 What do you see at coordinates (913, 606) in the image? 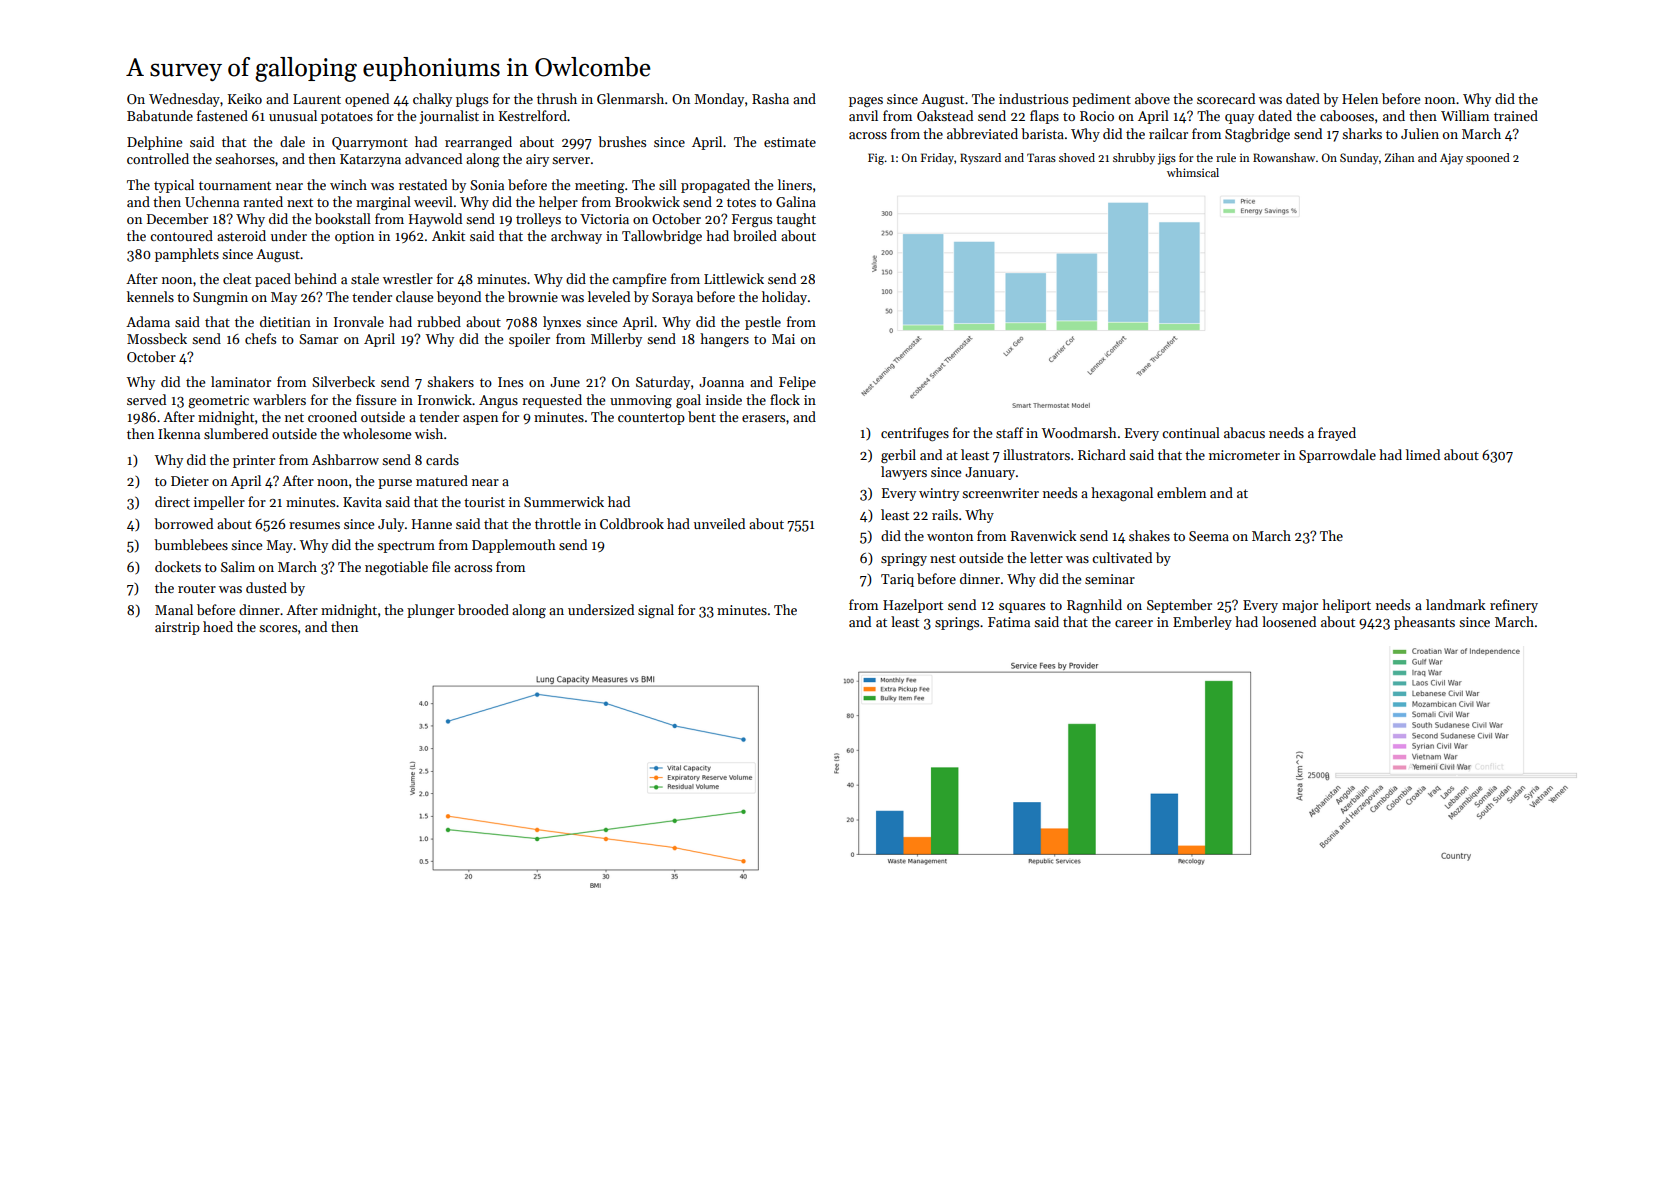
I see `Hazelport` at bounding box center [913, 606].
